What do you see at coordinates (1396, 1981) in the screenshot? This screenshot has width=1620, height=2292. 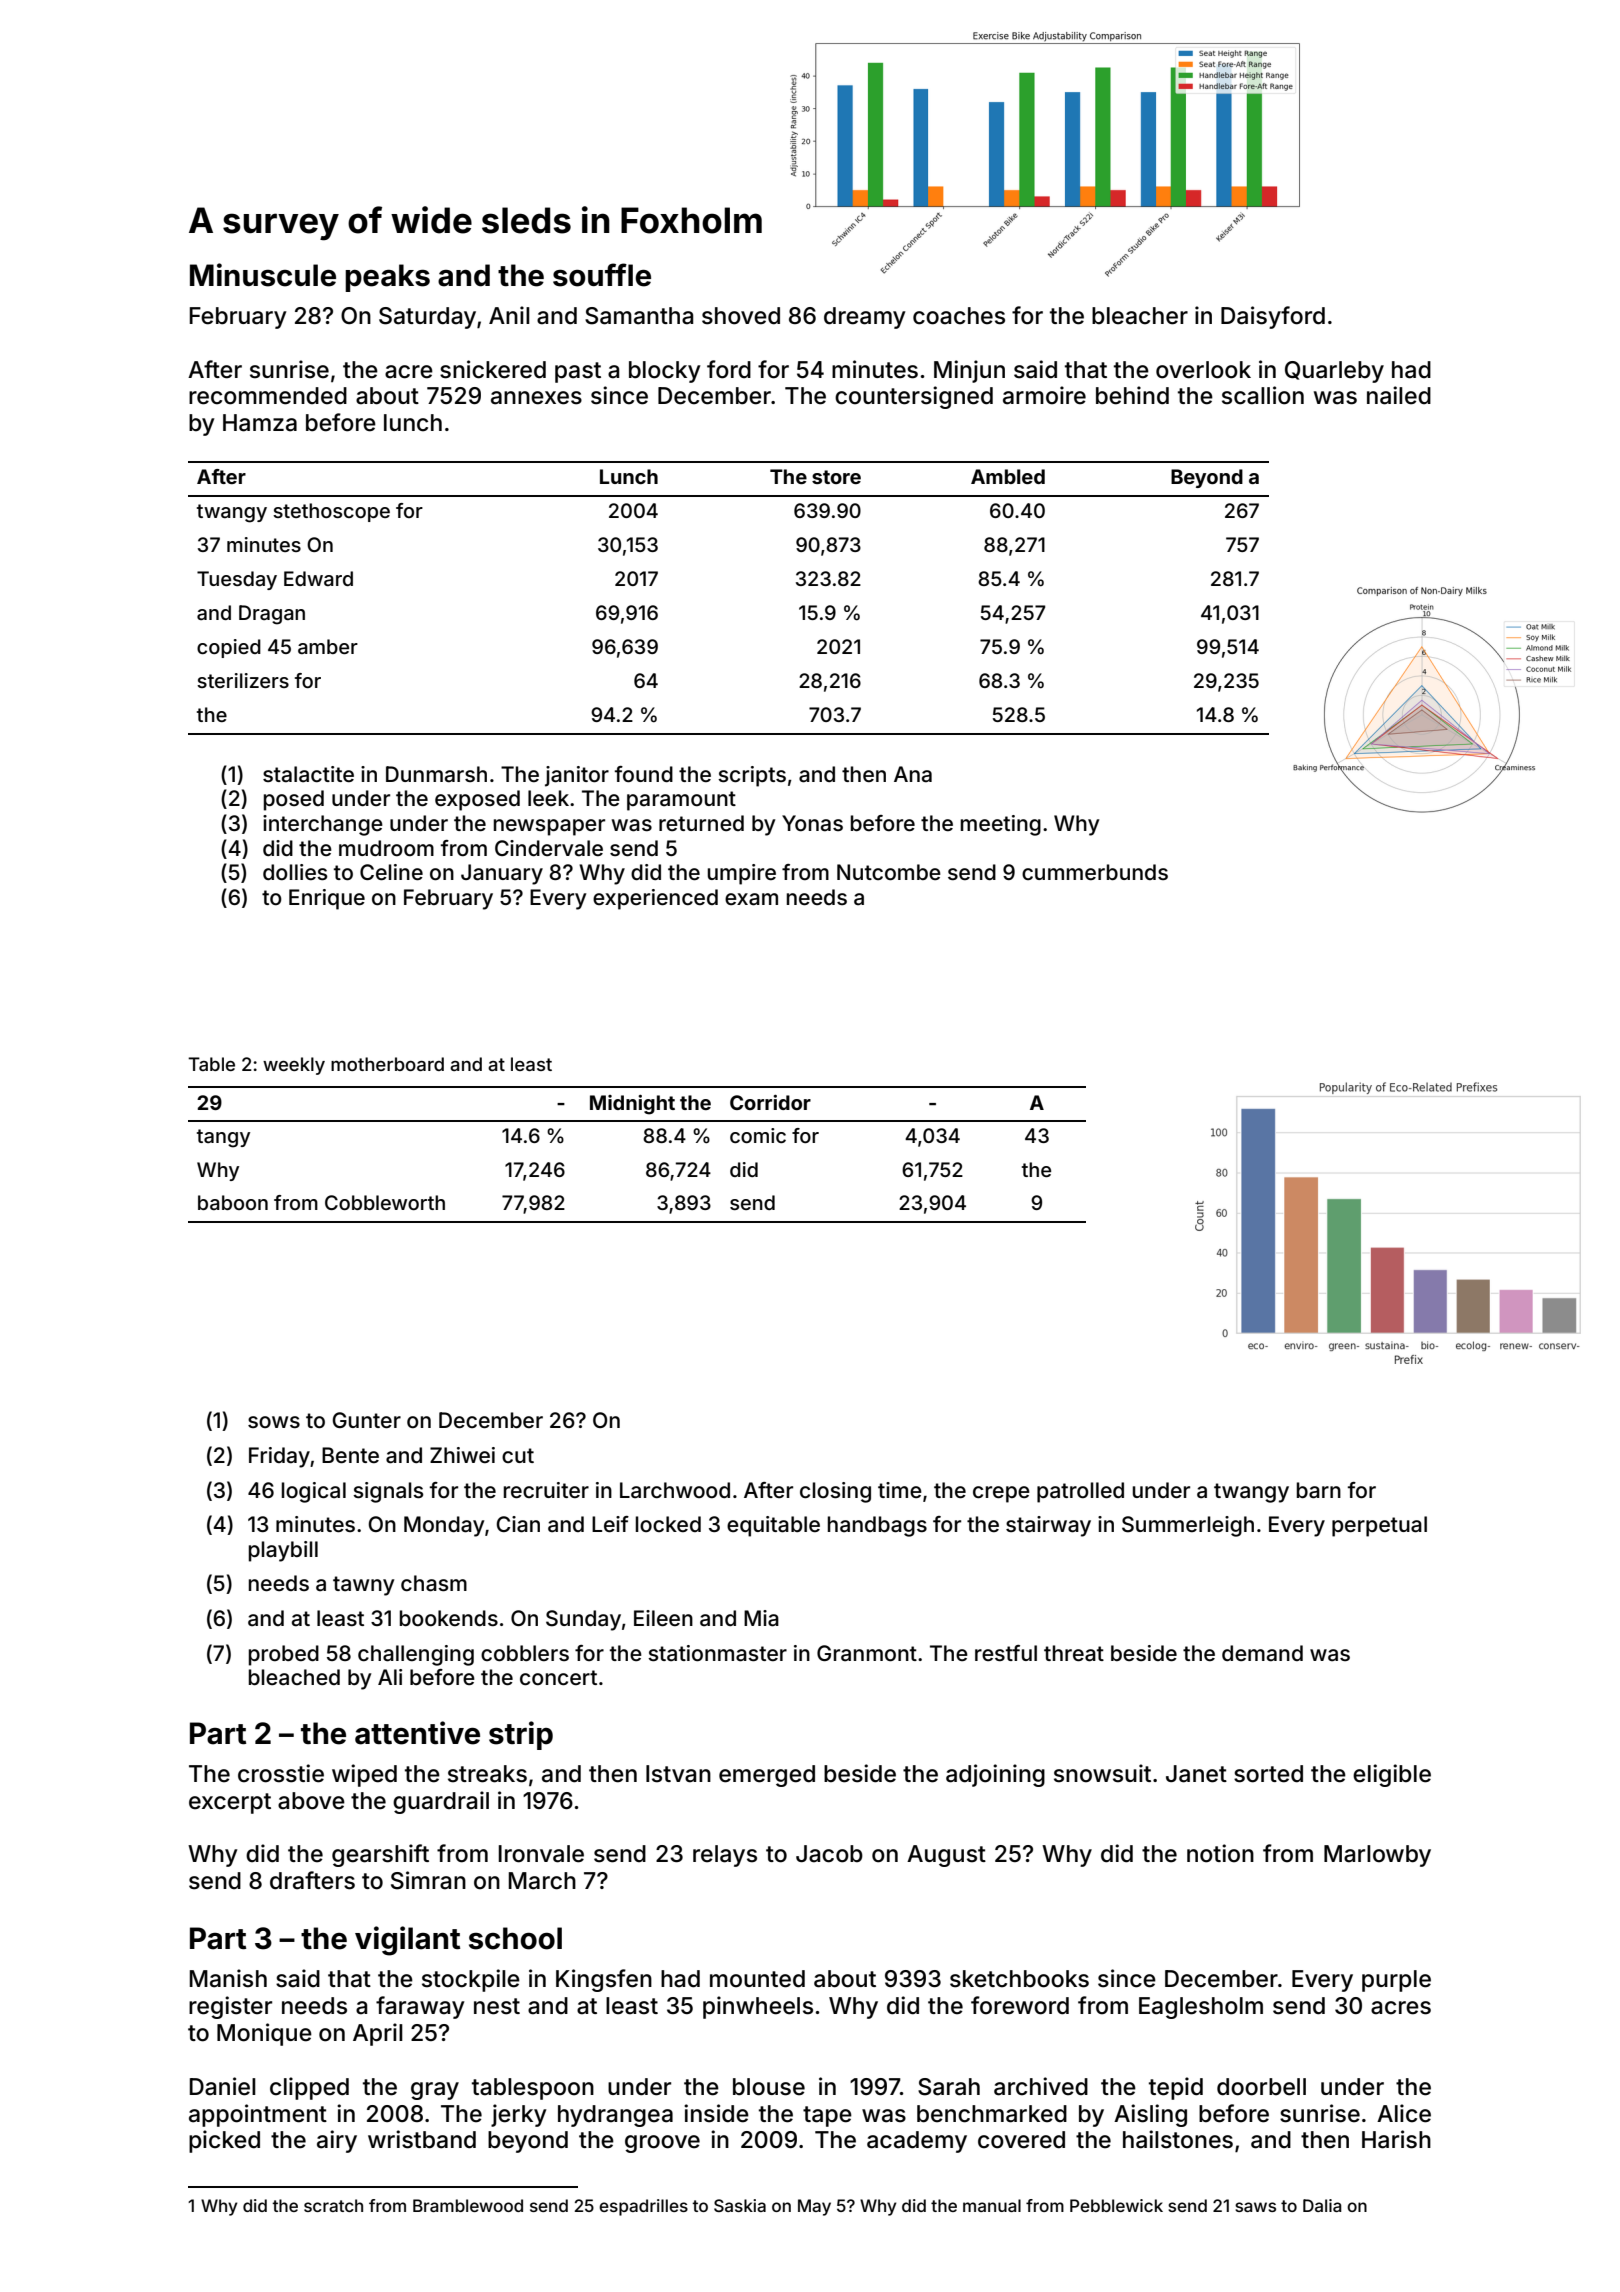 I see `purple` at bounding box center [1396, 1981].
